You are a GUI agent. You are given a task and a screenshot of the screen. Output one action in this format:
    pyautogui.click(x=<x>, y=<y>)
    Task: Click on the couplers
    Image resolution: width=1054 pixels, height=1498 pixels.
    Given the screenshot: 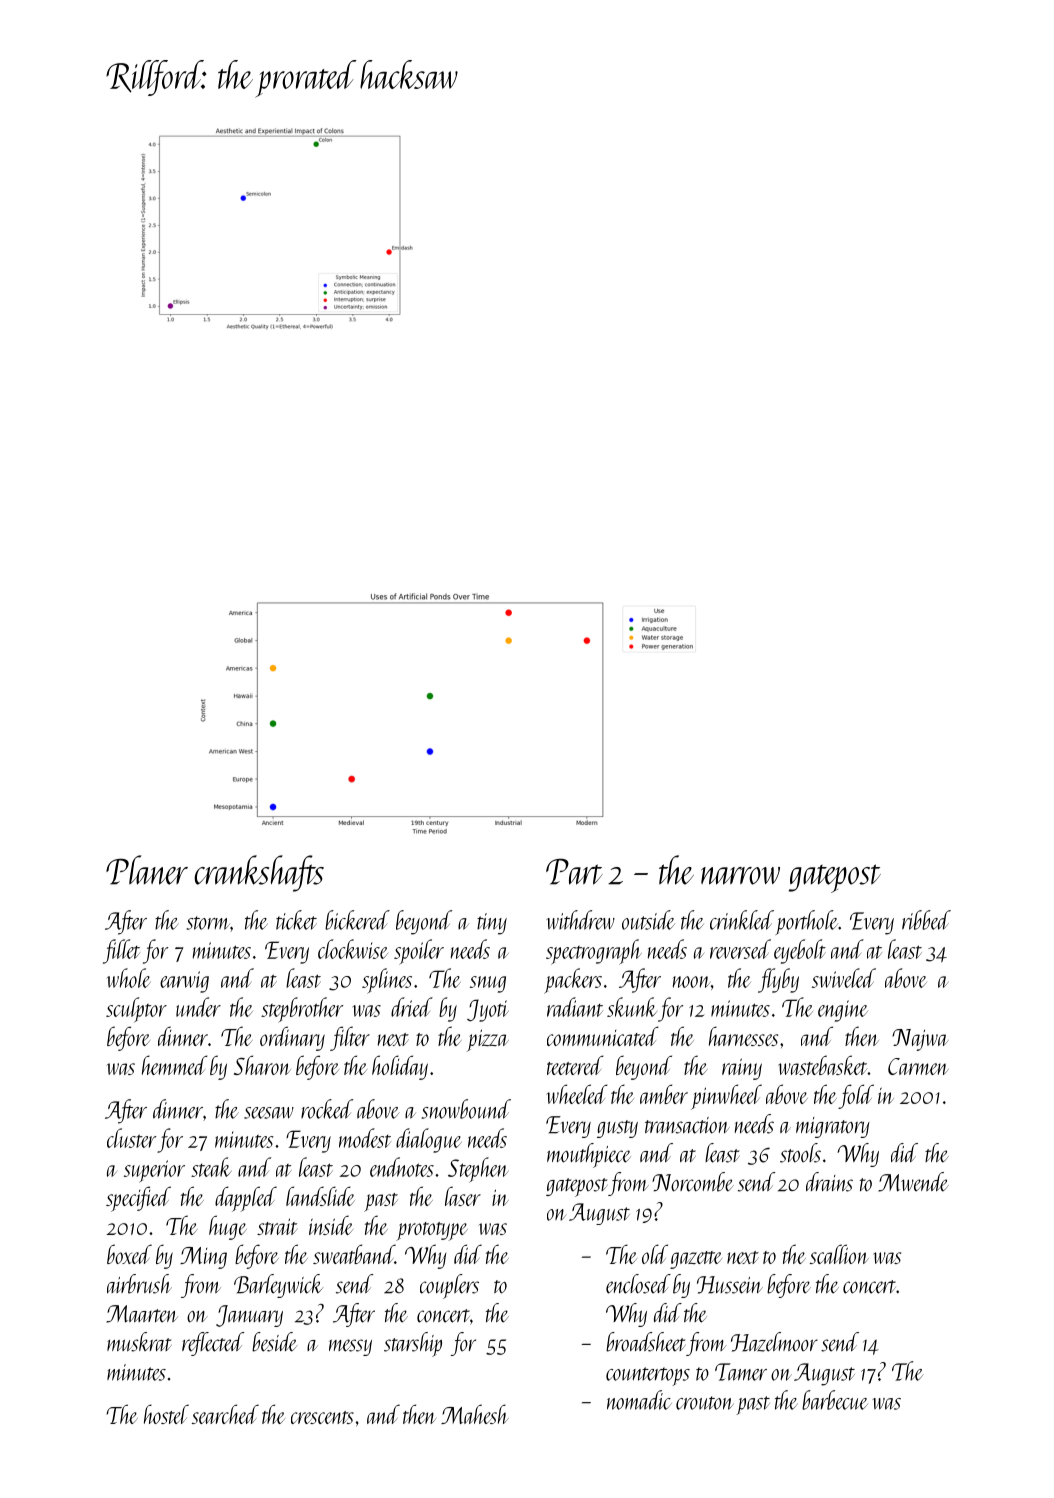 What is the action you would take?
    pyautogui.click(x=449, y=1286)
